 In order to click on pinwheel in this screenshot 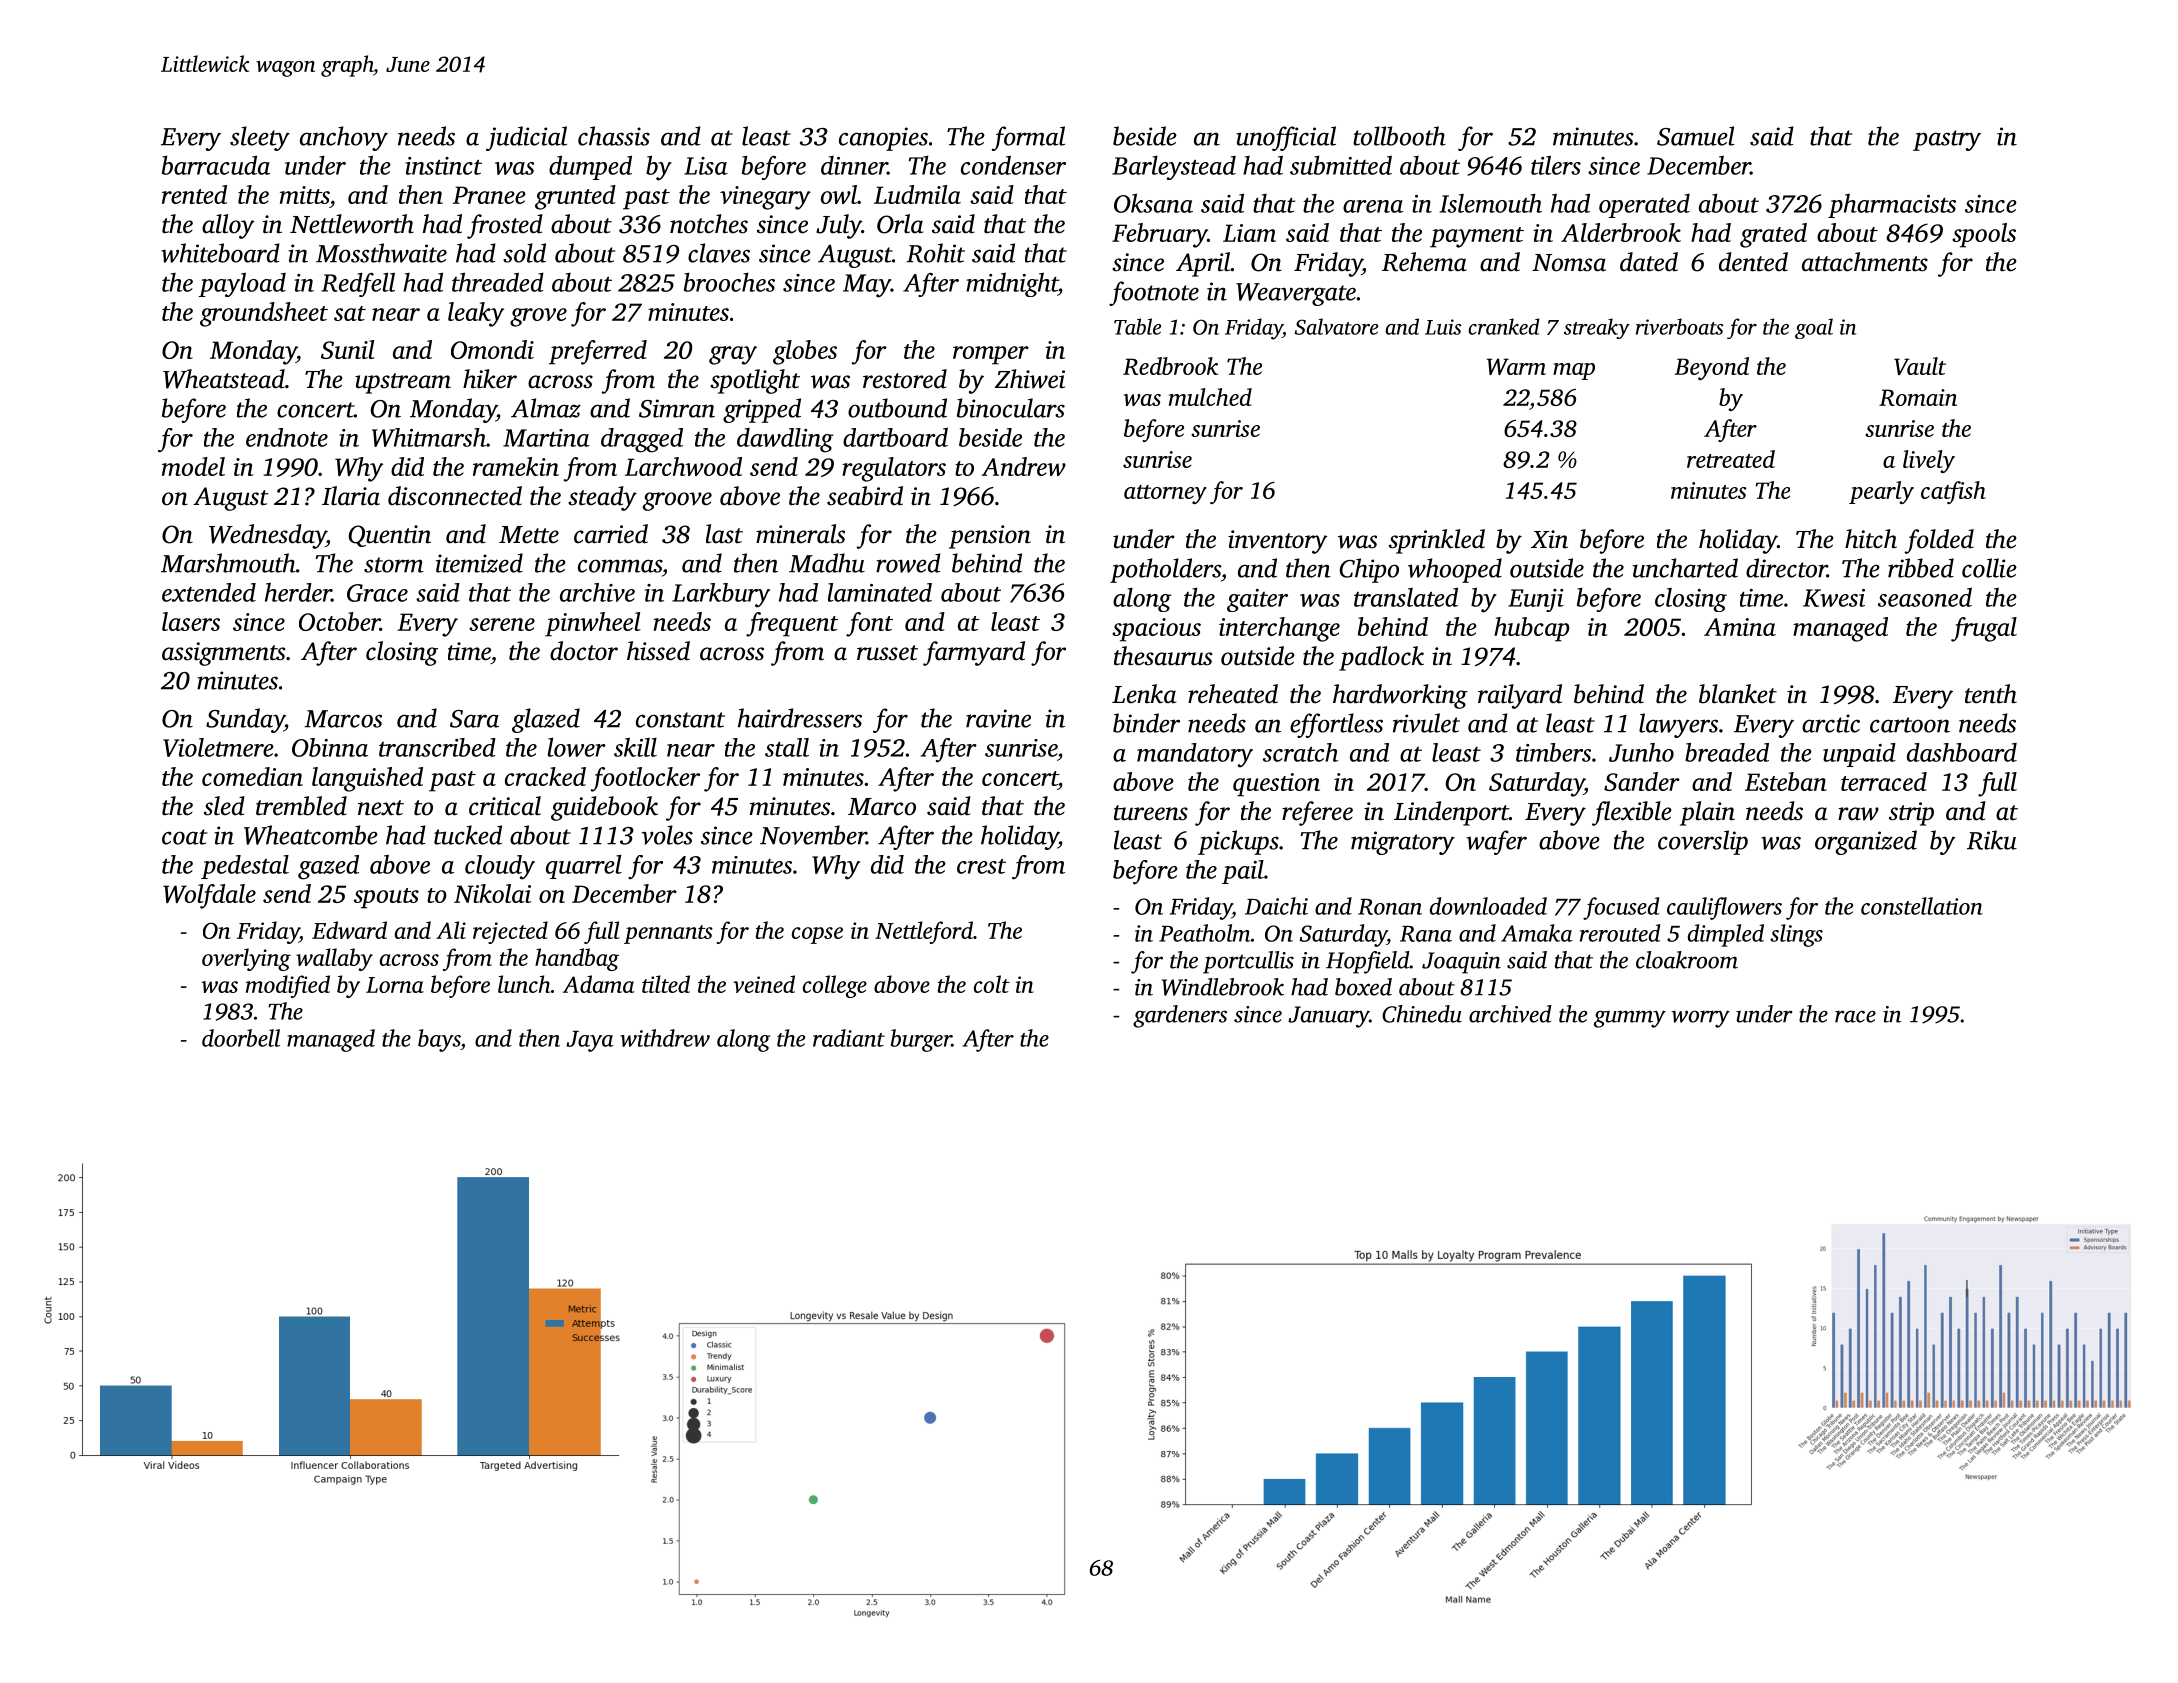, I will do `click(593, 624)`.
